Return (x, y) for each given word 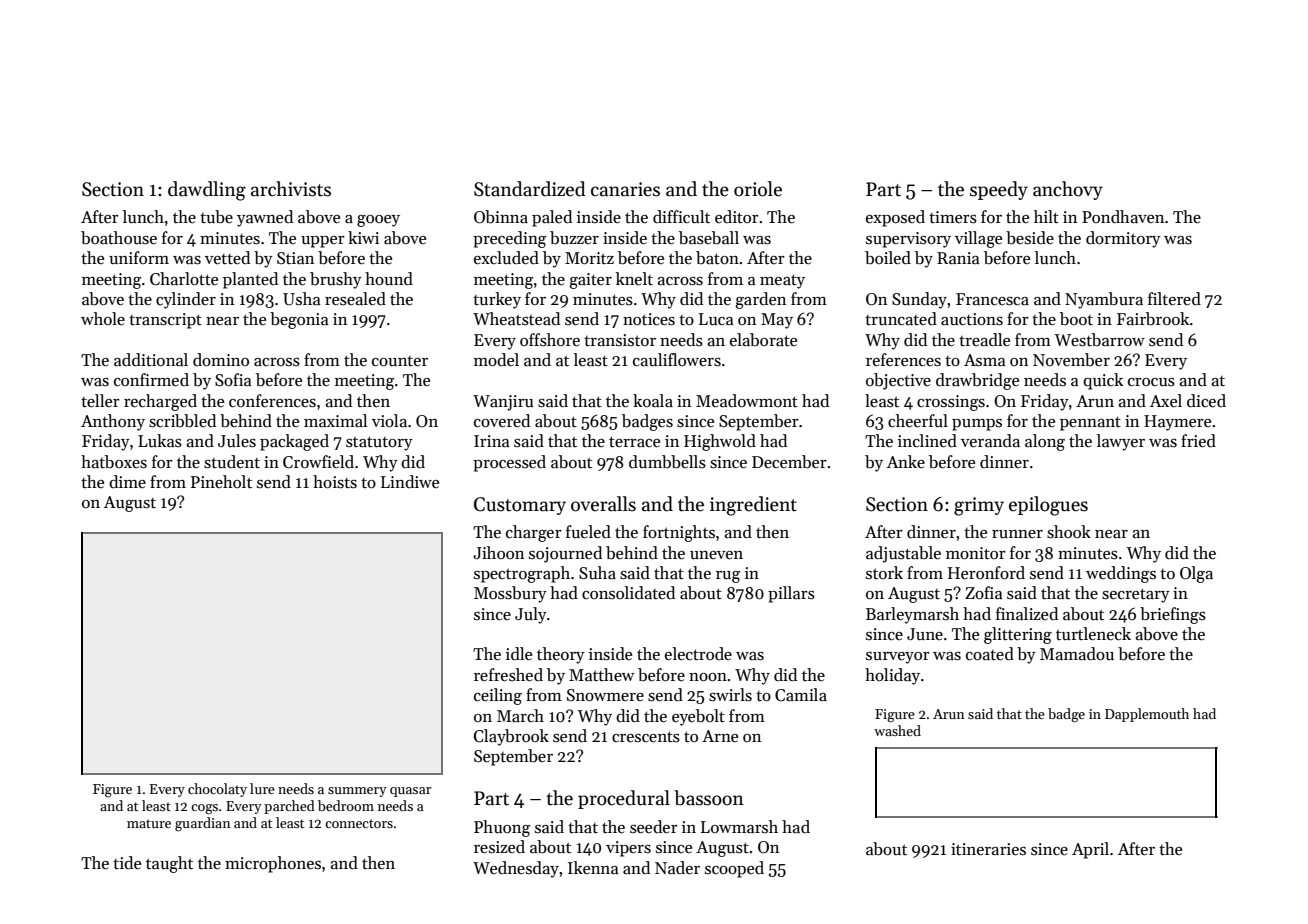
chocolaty (217, 790)
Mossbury (510, 594)
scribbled (182, 421)
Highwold (720, 442)
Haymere (1177, 423)
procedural (624, 799)
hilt (1046, 216)
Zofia (984, 593)
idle (519, 654)
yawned (265, 218)
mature (149, 823)
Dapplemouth (1147, 715)
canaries (625, 189)
